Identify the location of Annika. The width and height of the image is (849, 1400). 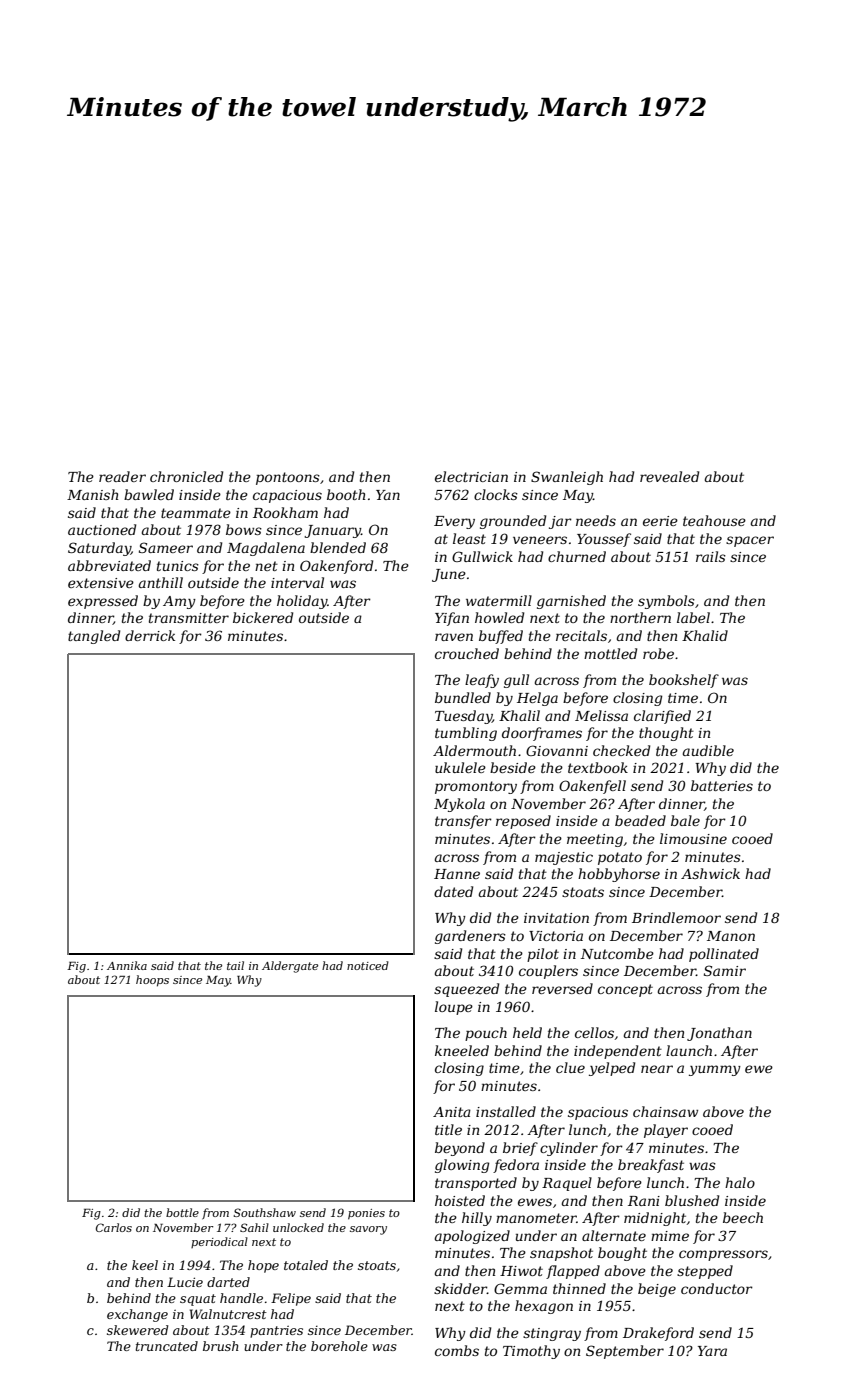
(127, 965).
